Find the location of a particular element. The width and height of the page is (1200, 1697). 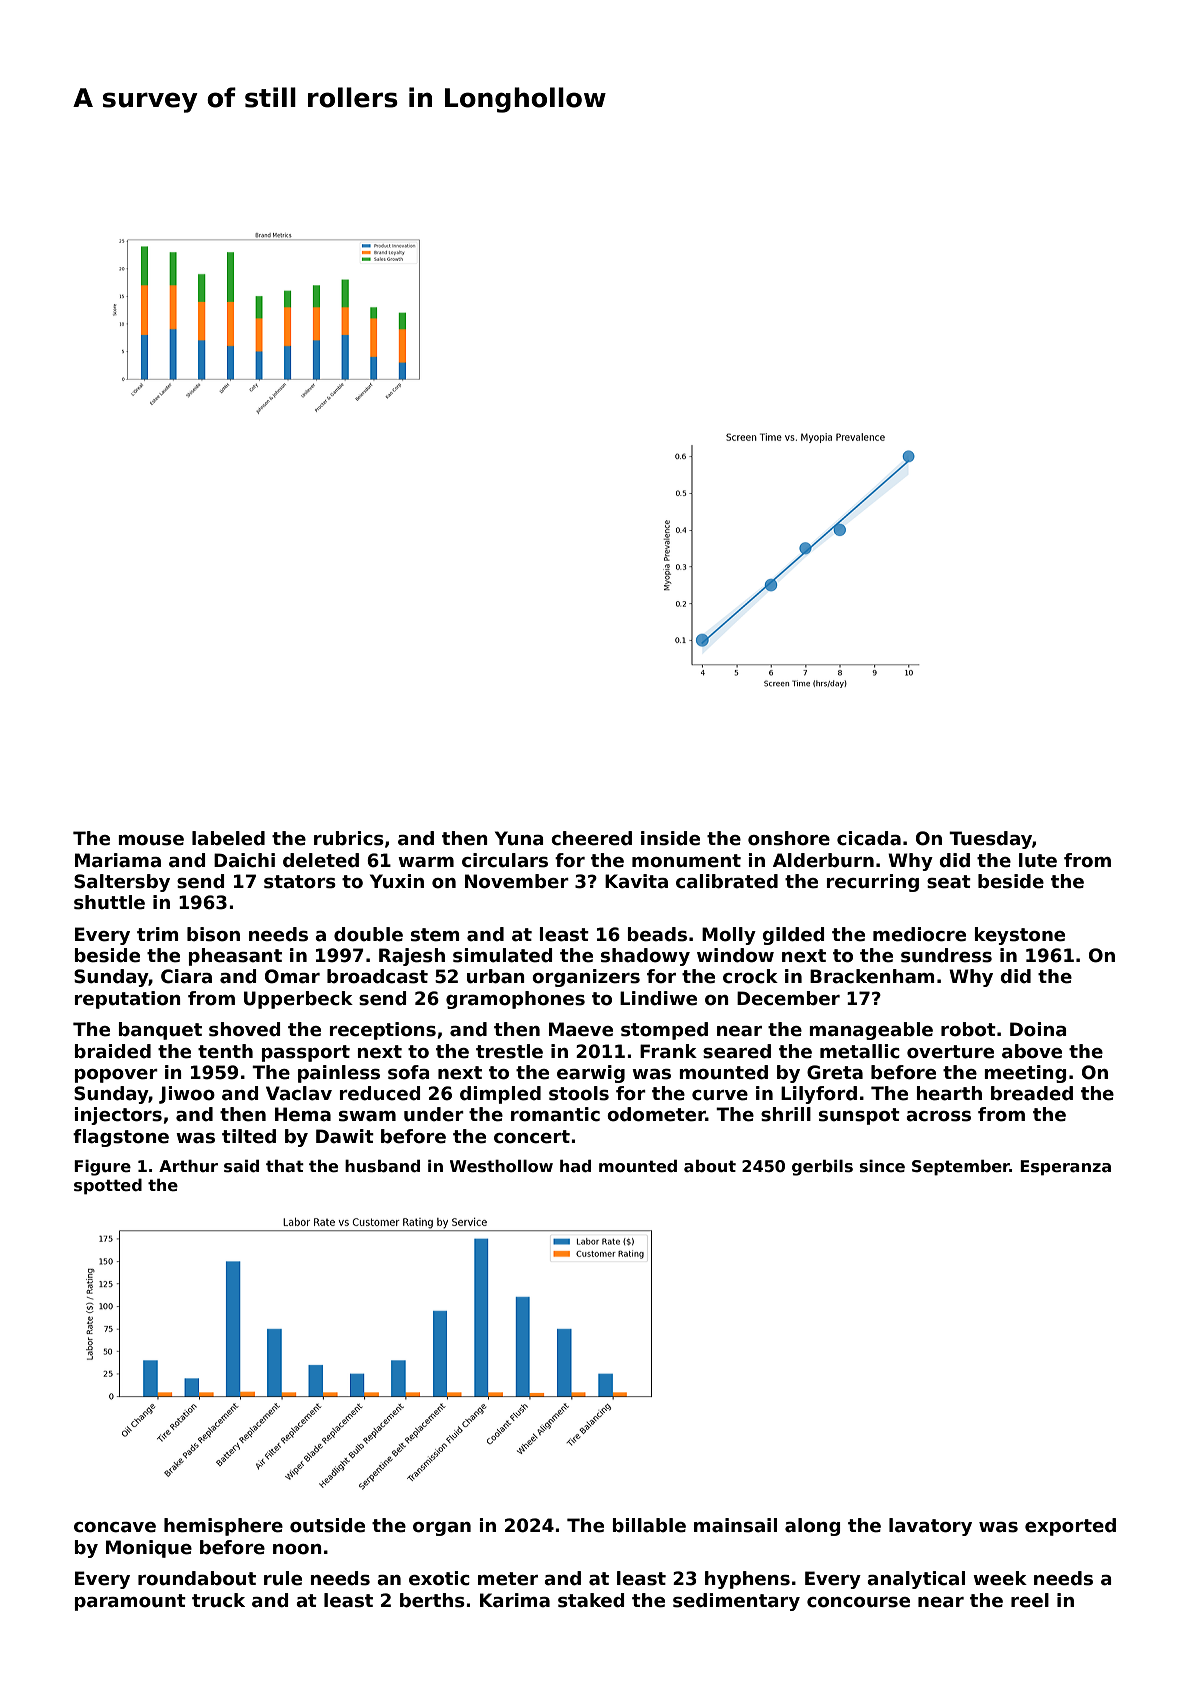

since is located at coordinates (882, 1166).
